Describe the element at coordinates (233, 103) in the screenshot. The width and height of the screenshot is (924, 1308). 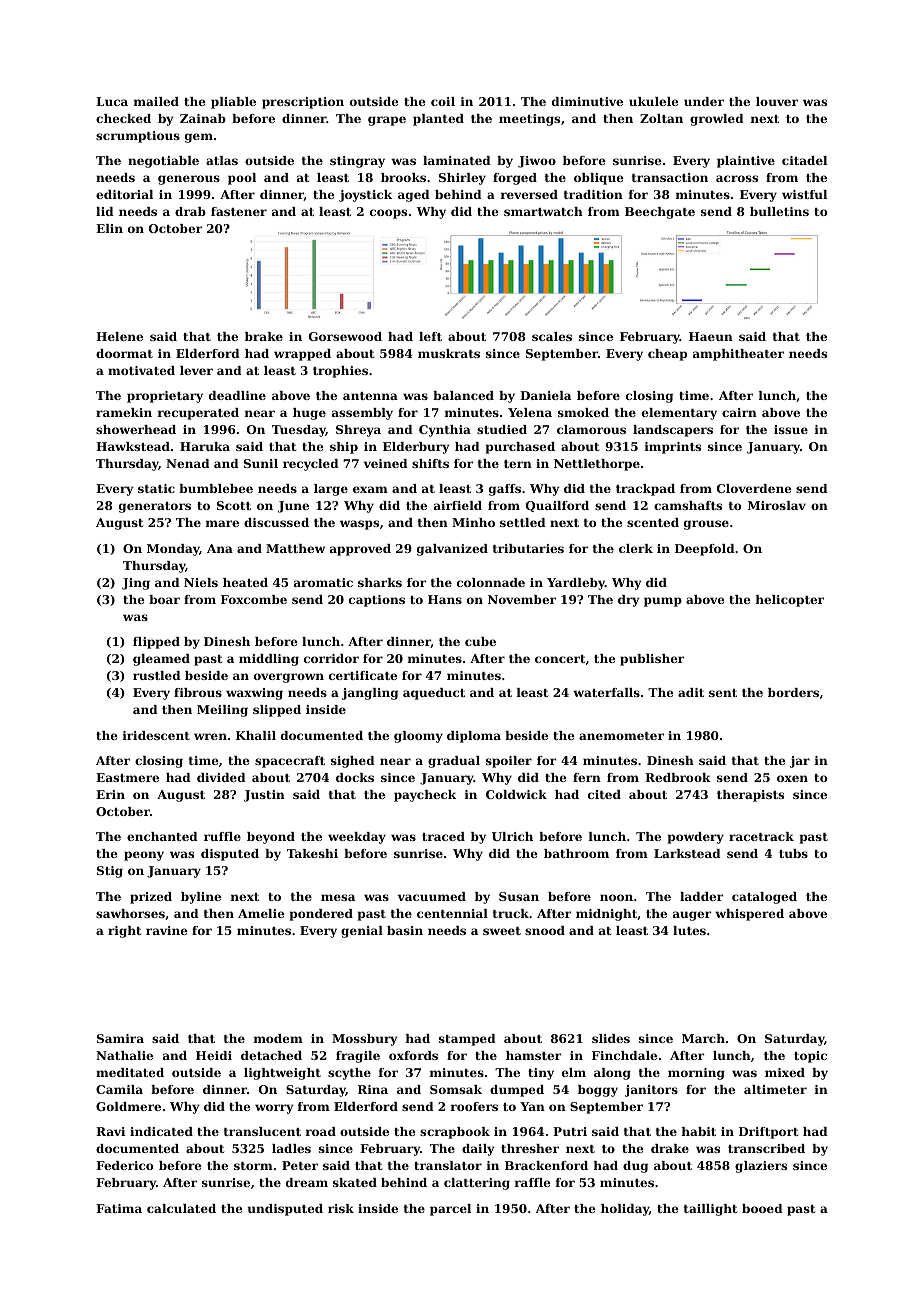
I see `pliable` at that location.
